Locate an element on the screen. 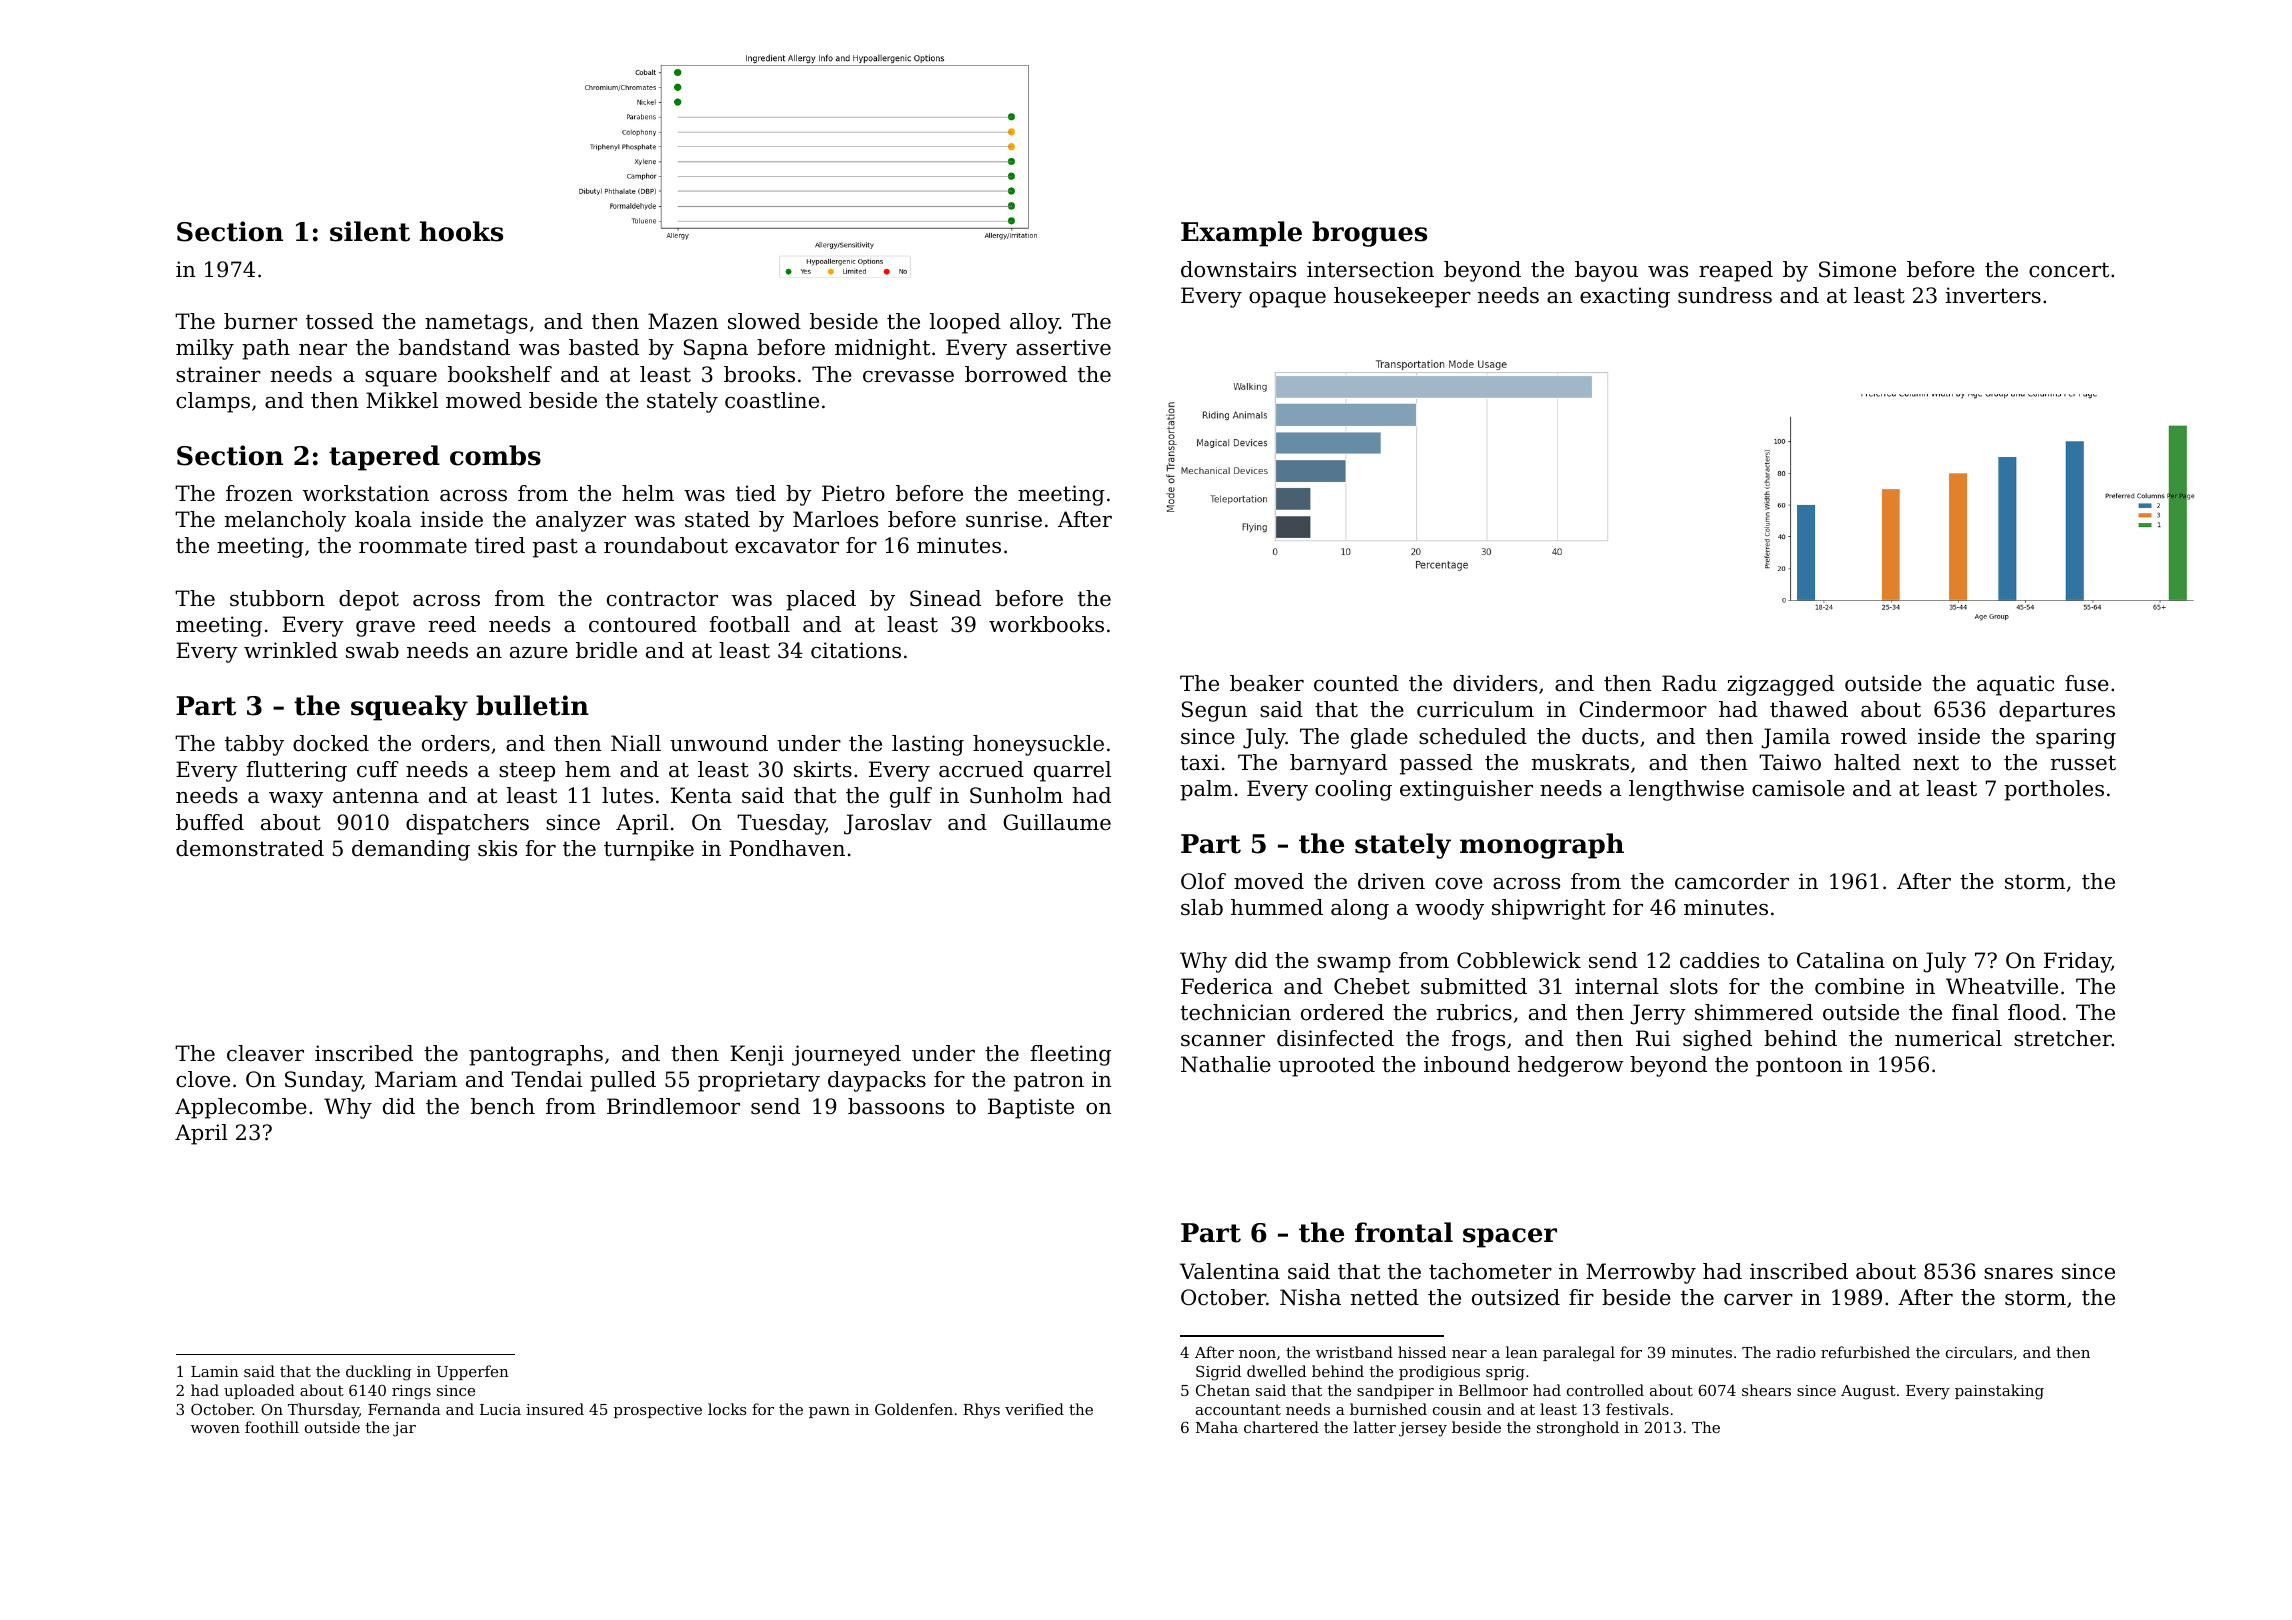  circulars is located at coordinates (1979, 1352).
